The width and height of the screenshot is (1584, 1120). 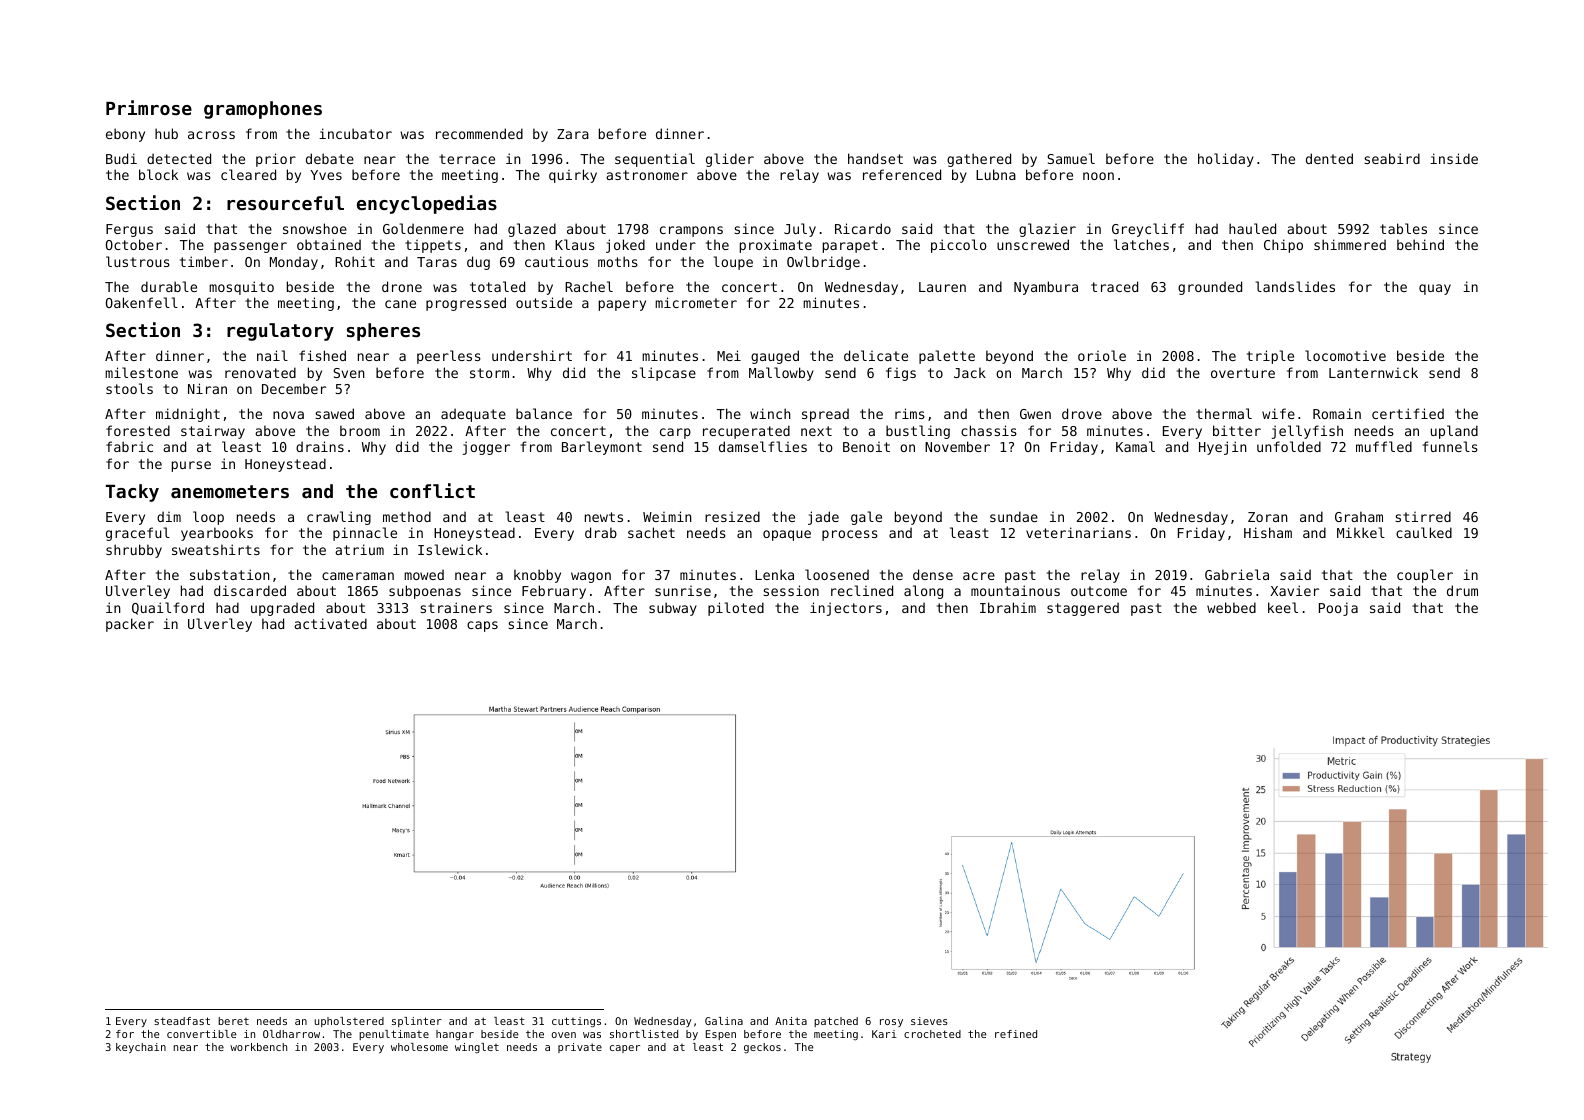 What do you see at coordinates (1373, 372) in the screenshot?
I see `Lanternwick` at bounding box center [1373, 372].
